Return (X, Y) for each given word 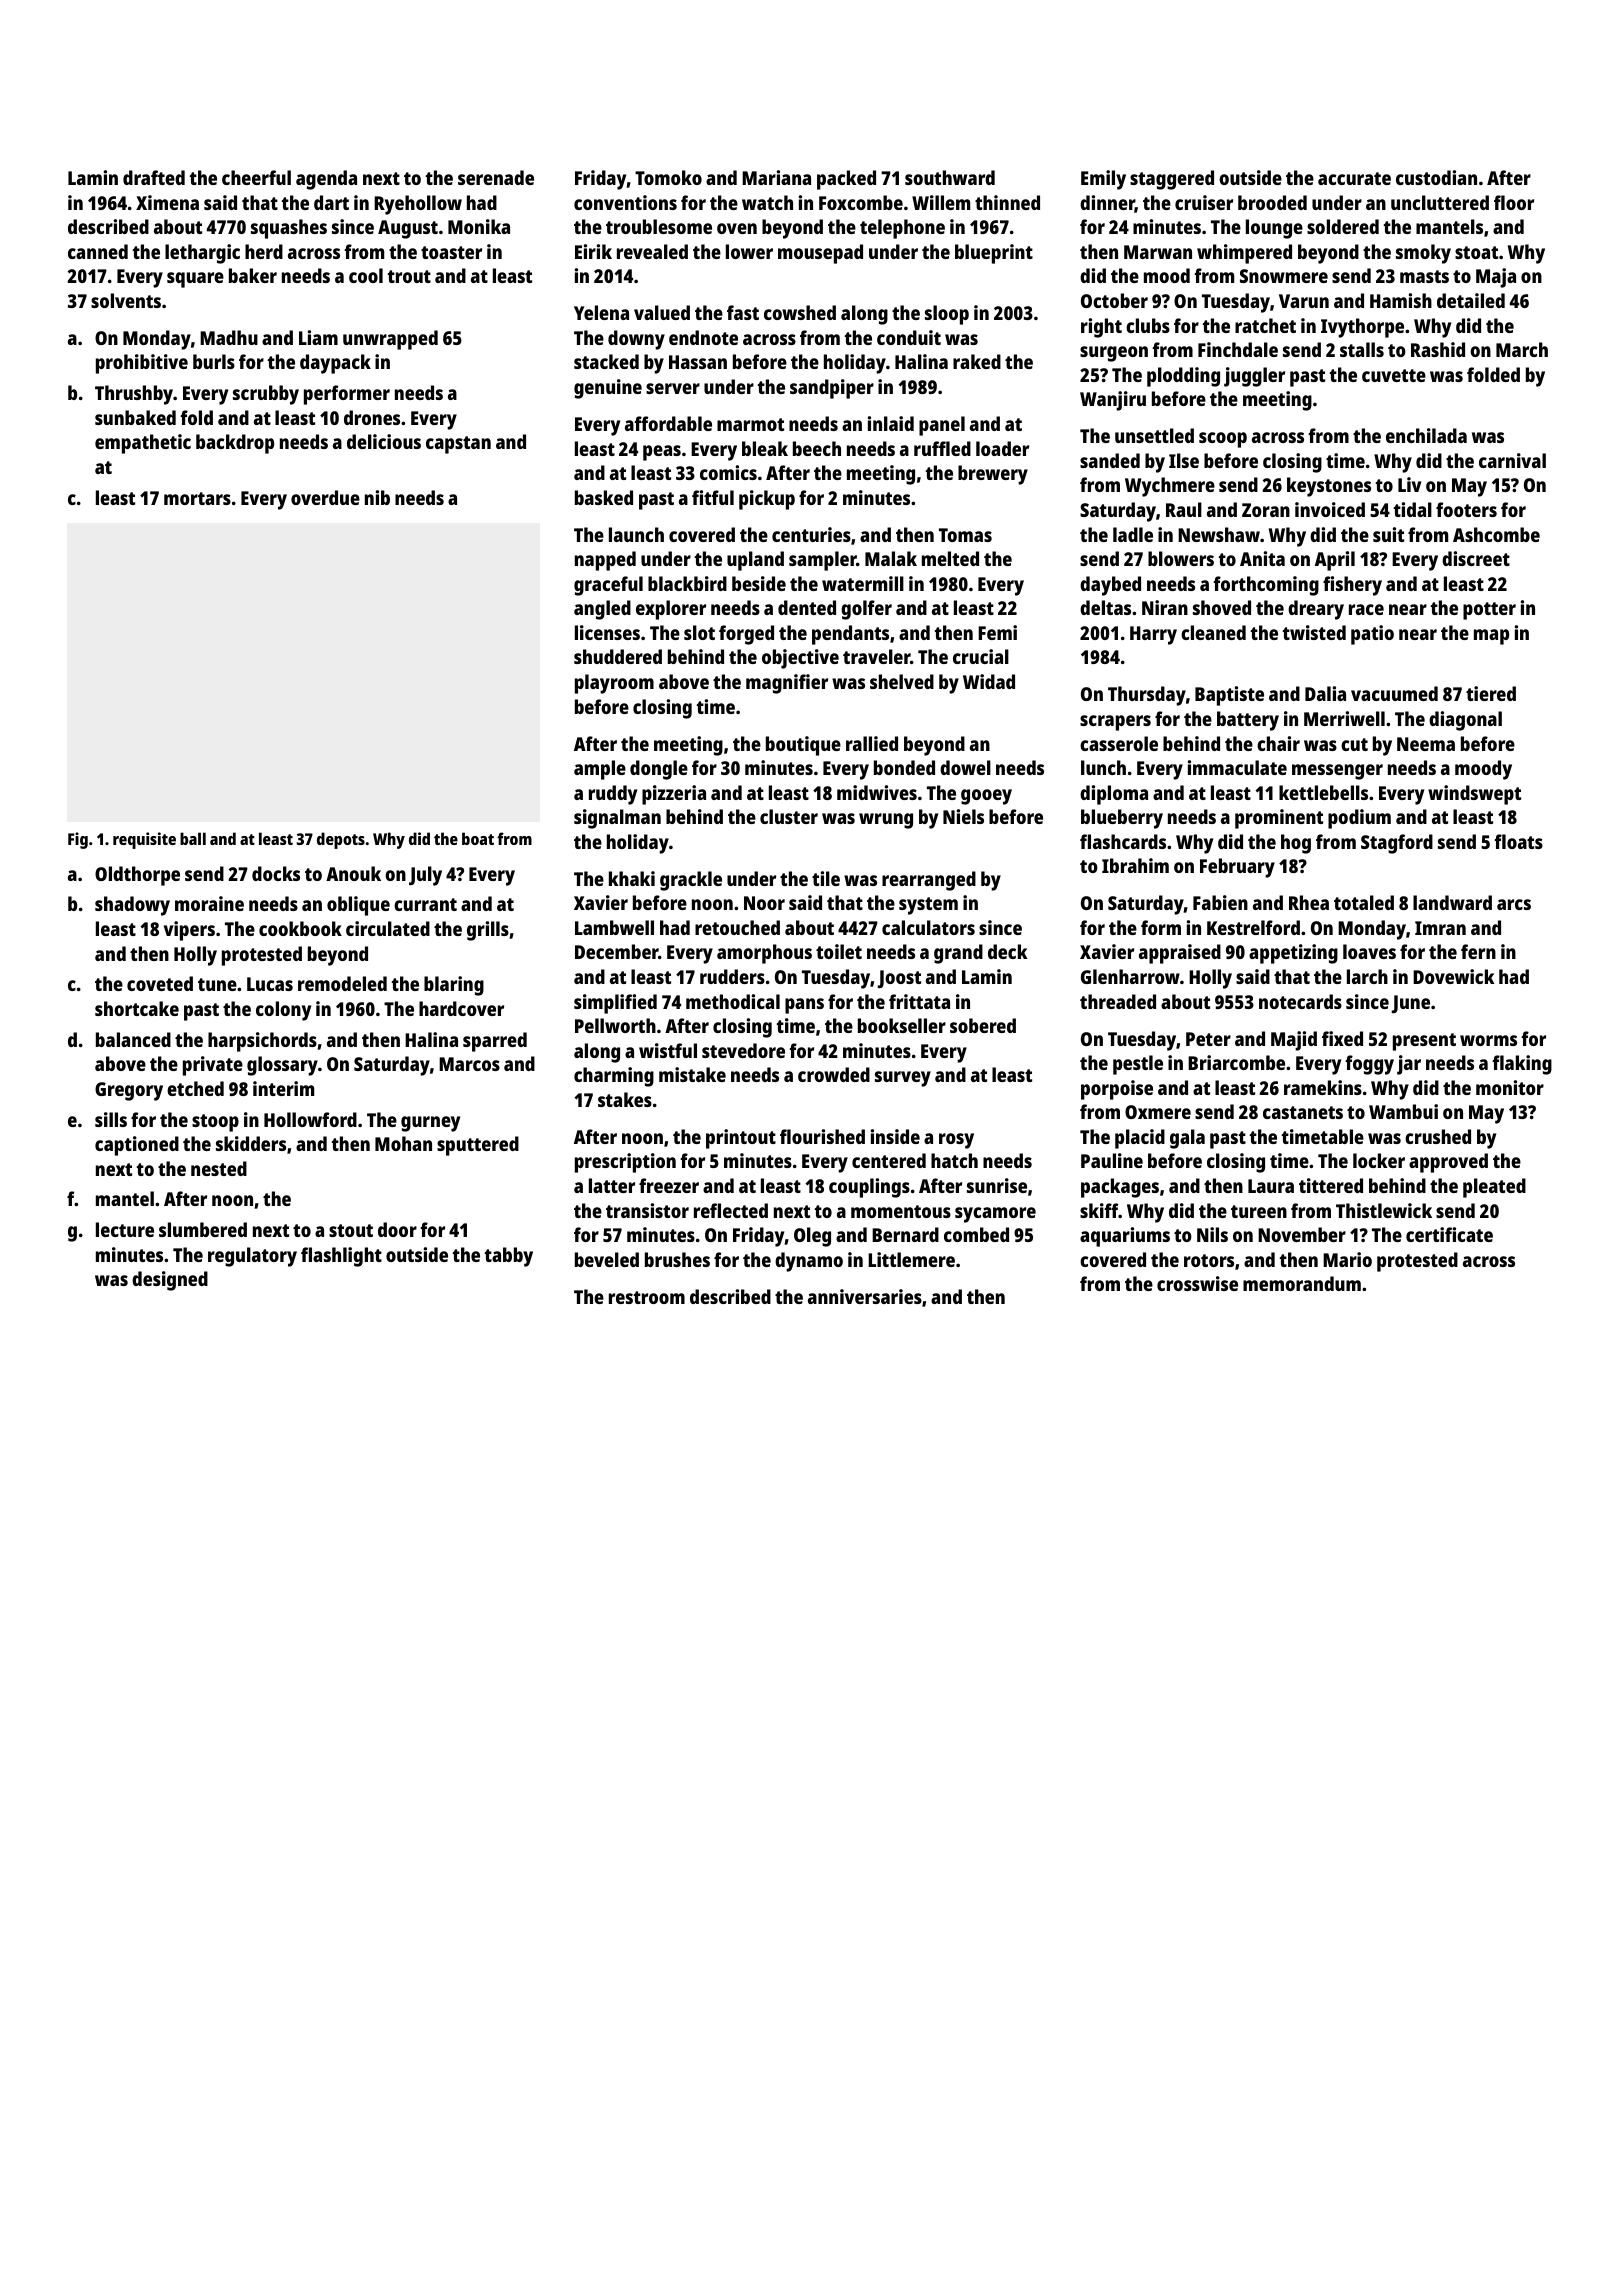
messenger (1337, 772)
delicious (384, 441)
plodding (1183, 377)
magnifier (787, 684)
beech (817, 448)
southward (950, 177)
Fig (78, 840)
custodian (1436, 177)
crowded (834, 1074)
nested (219, 1168)
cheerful (256, 177)
